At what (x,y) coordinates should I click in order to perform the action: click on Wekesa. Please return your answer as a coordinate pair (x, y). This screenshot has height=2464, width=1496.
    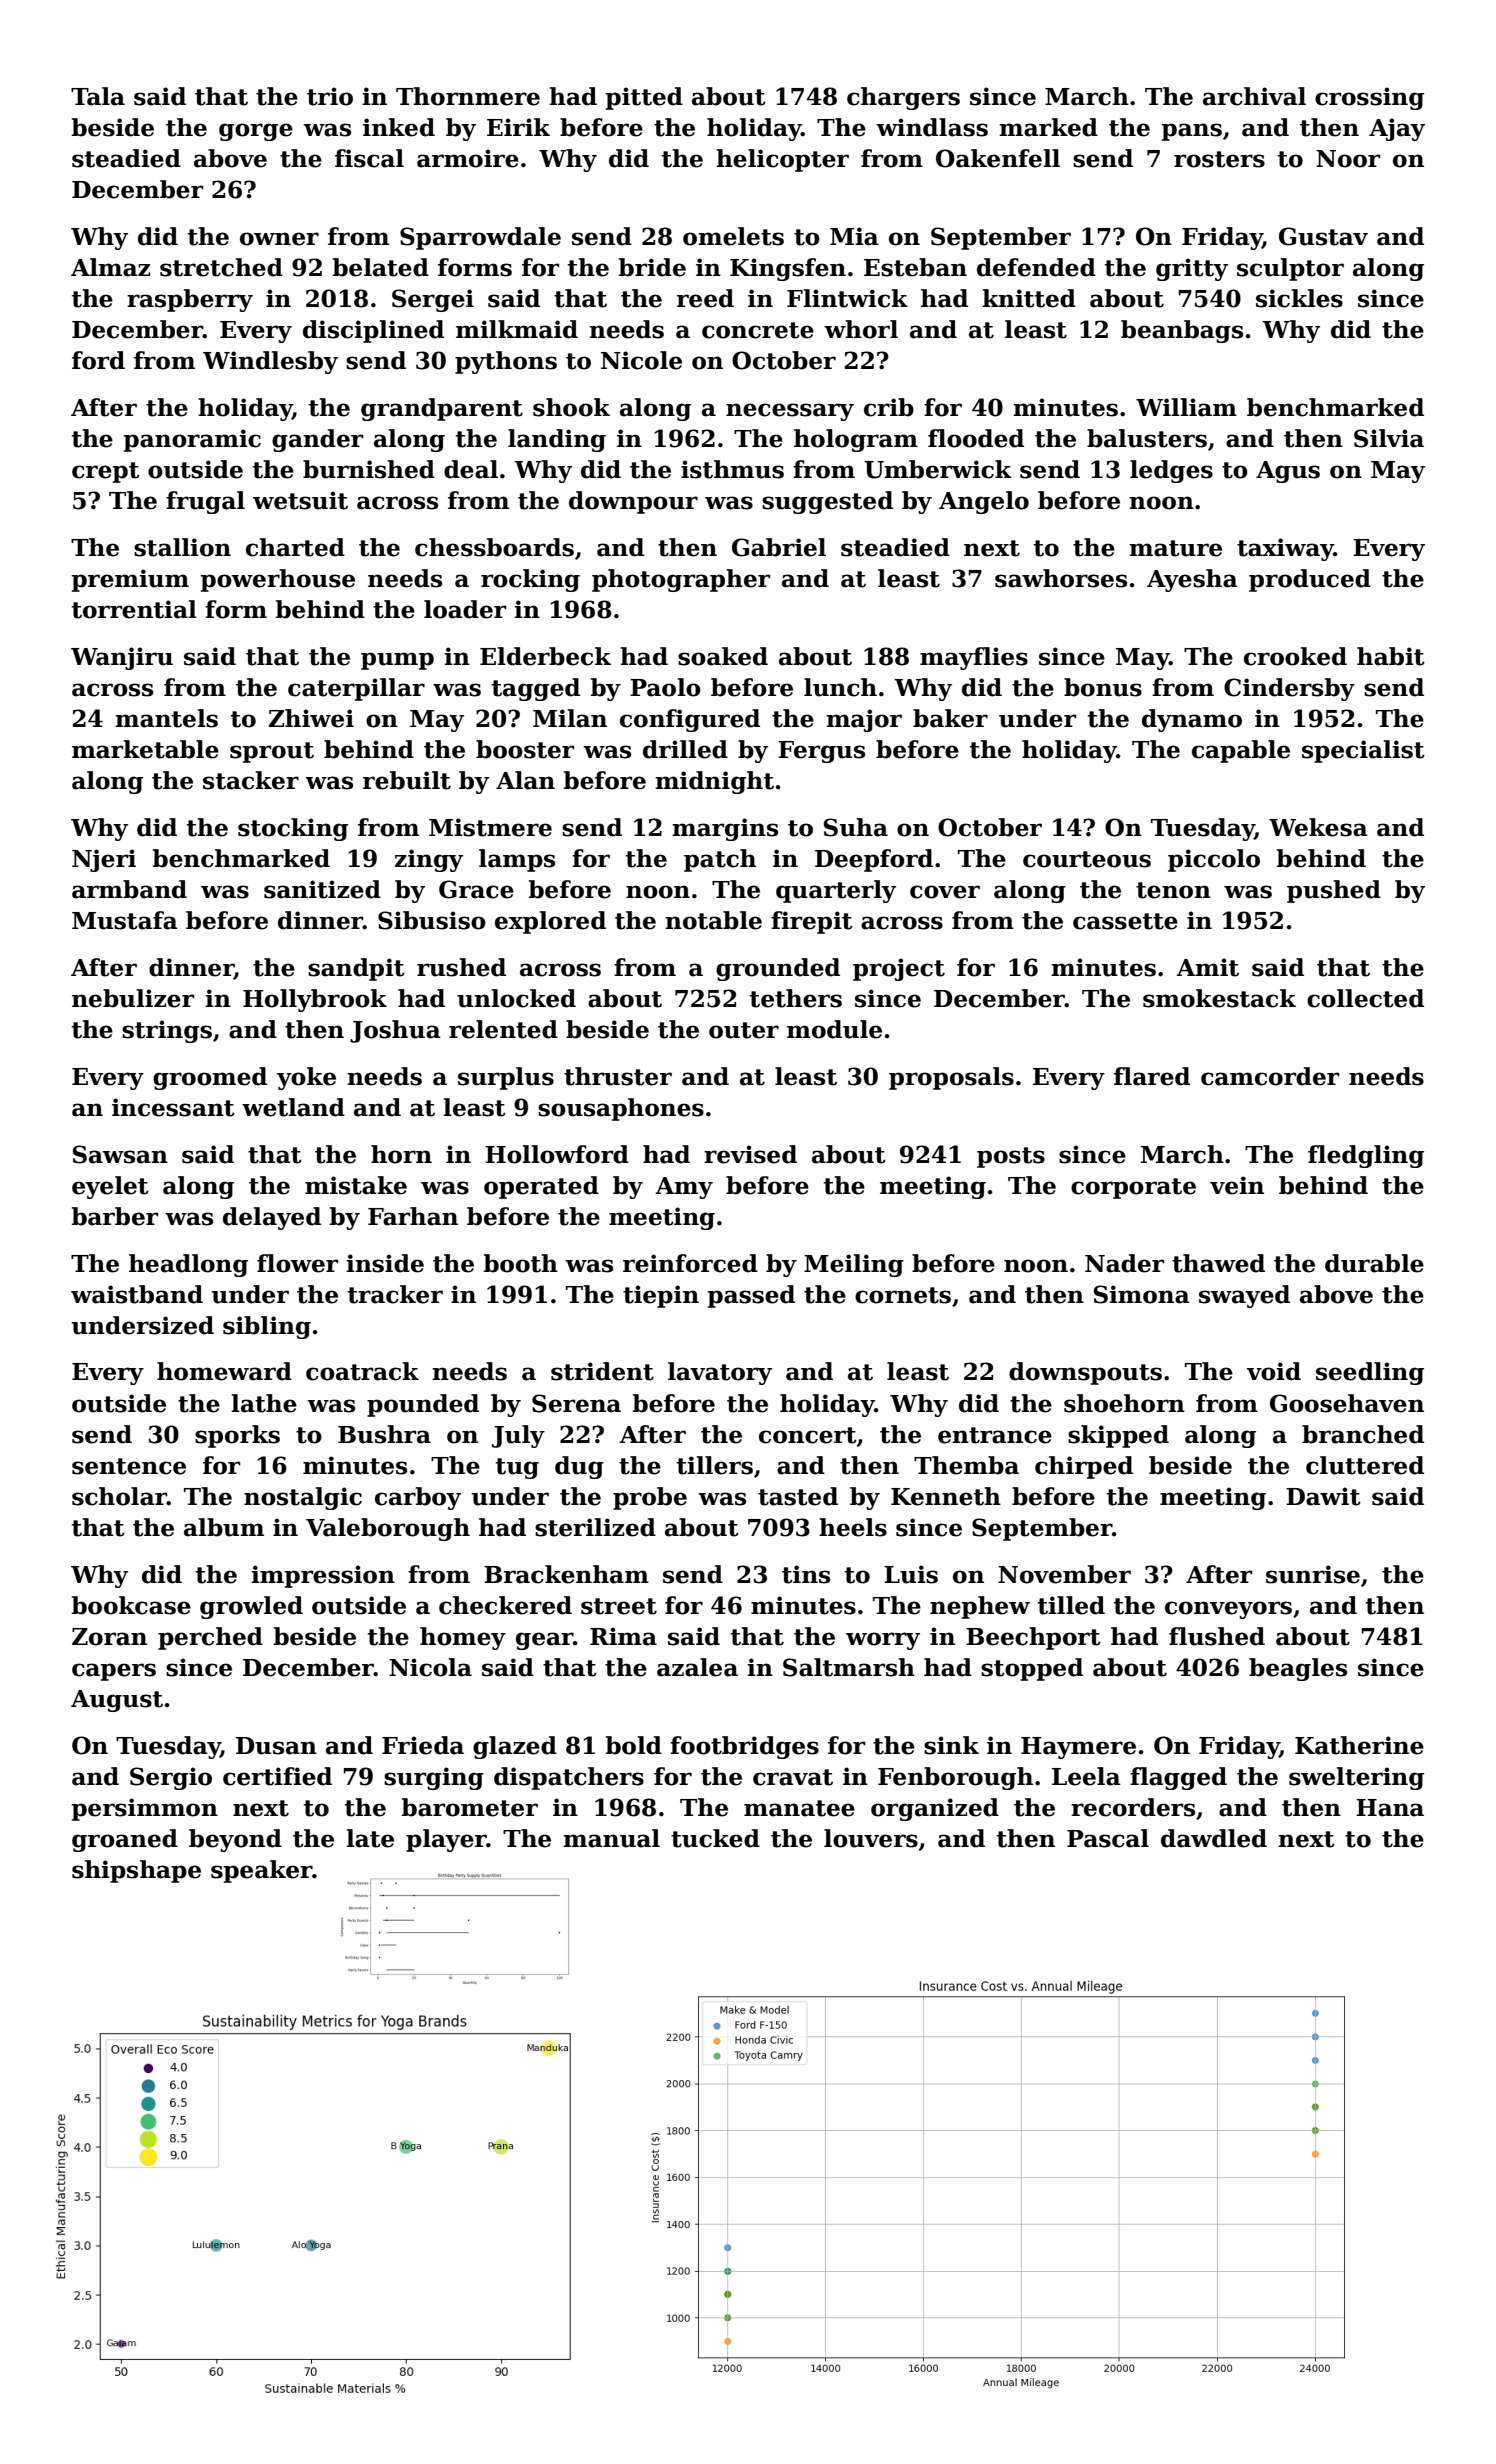
    Looking at the image, I should click on (1318, 827).
